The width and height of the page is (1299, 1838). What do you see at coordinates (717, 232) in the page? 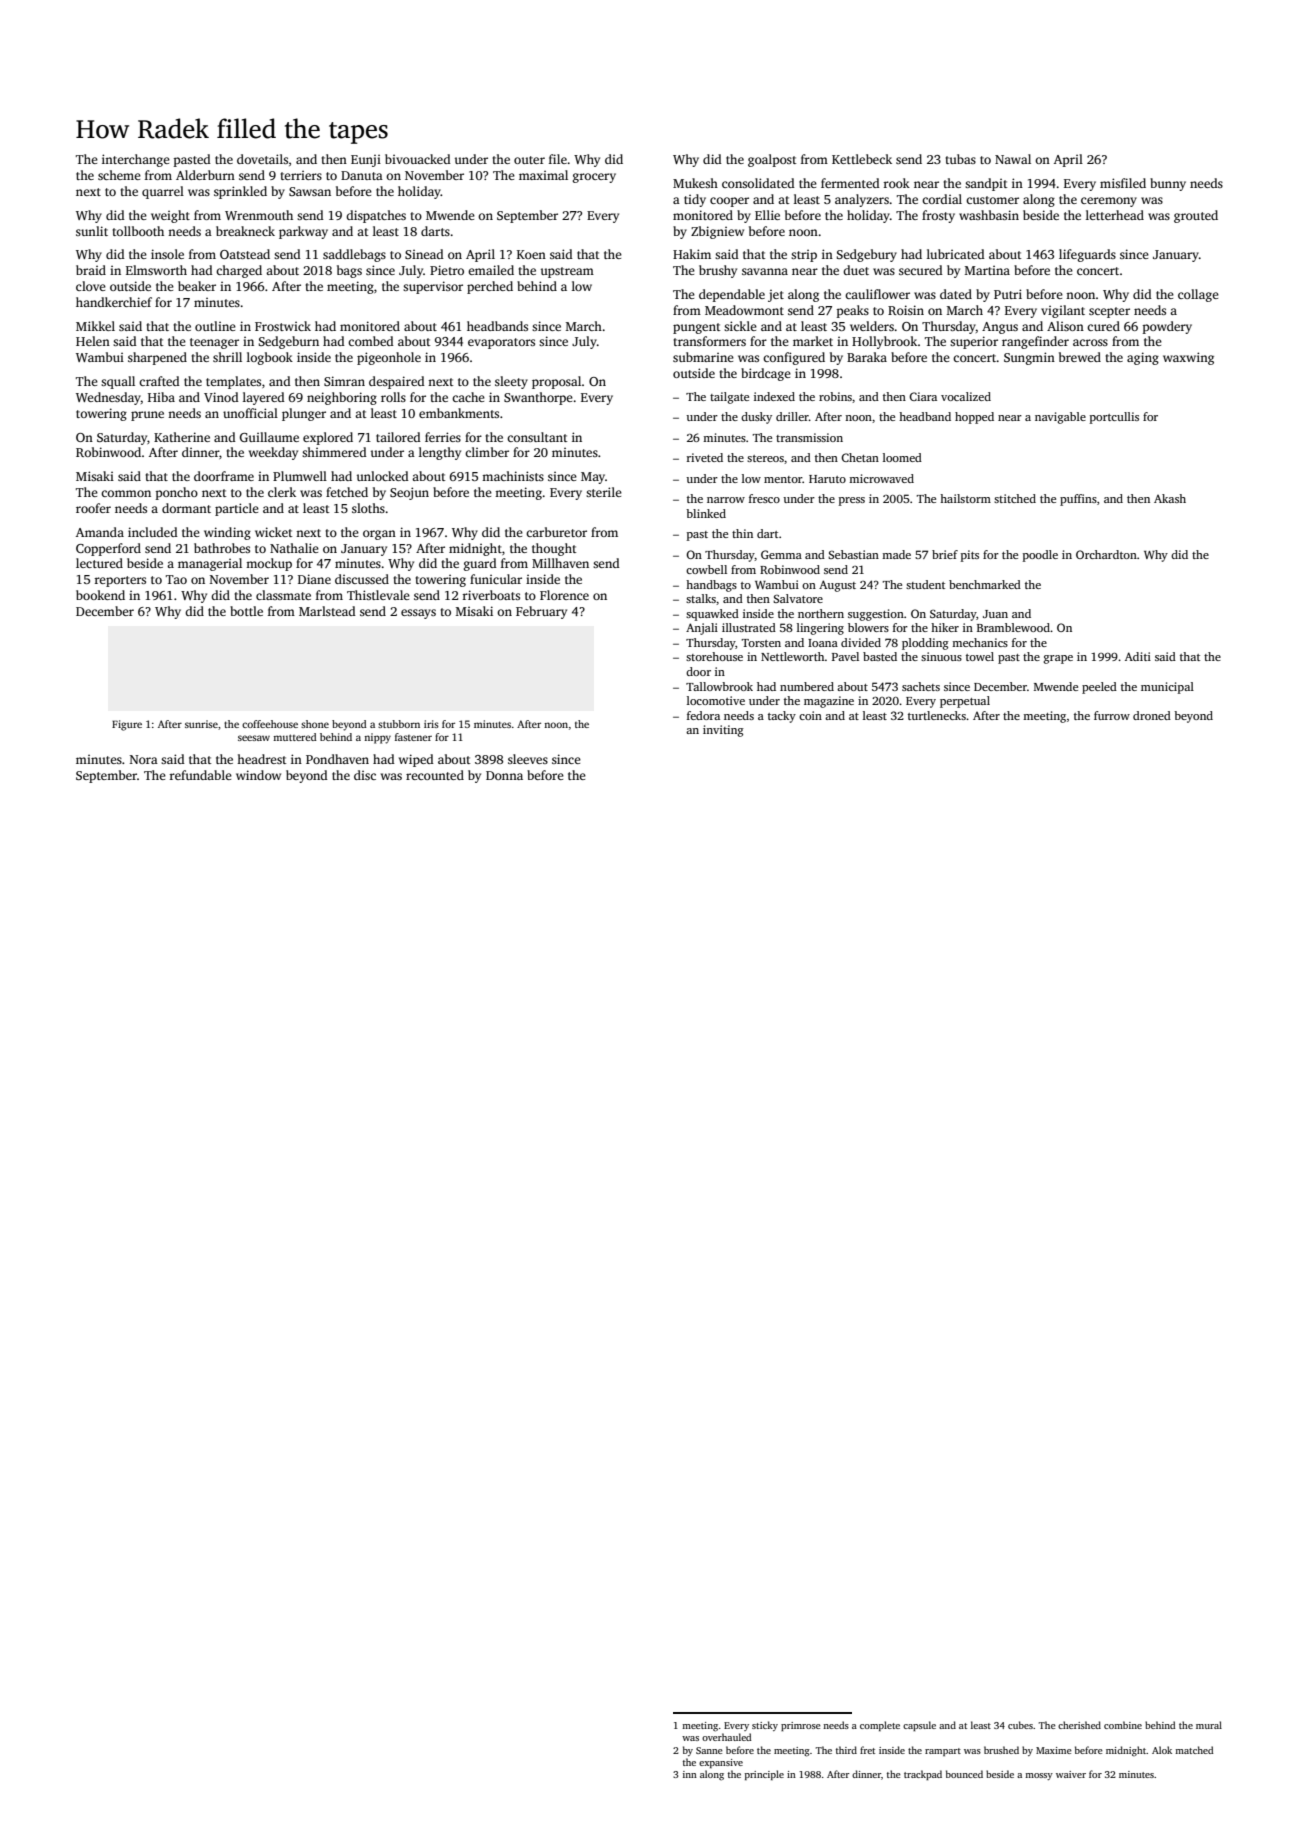
I see `Zbigniew` at bounding box center [717, 232].
